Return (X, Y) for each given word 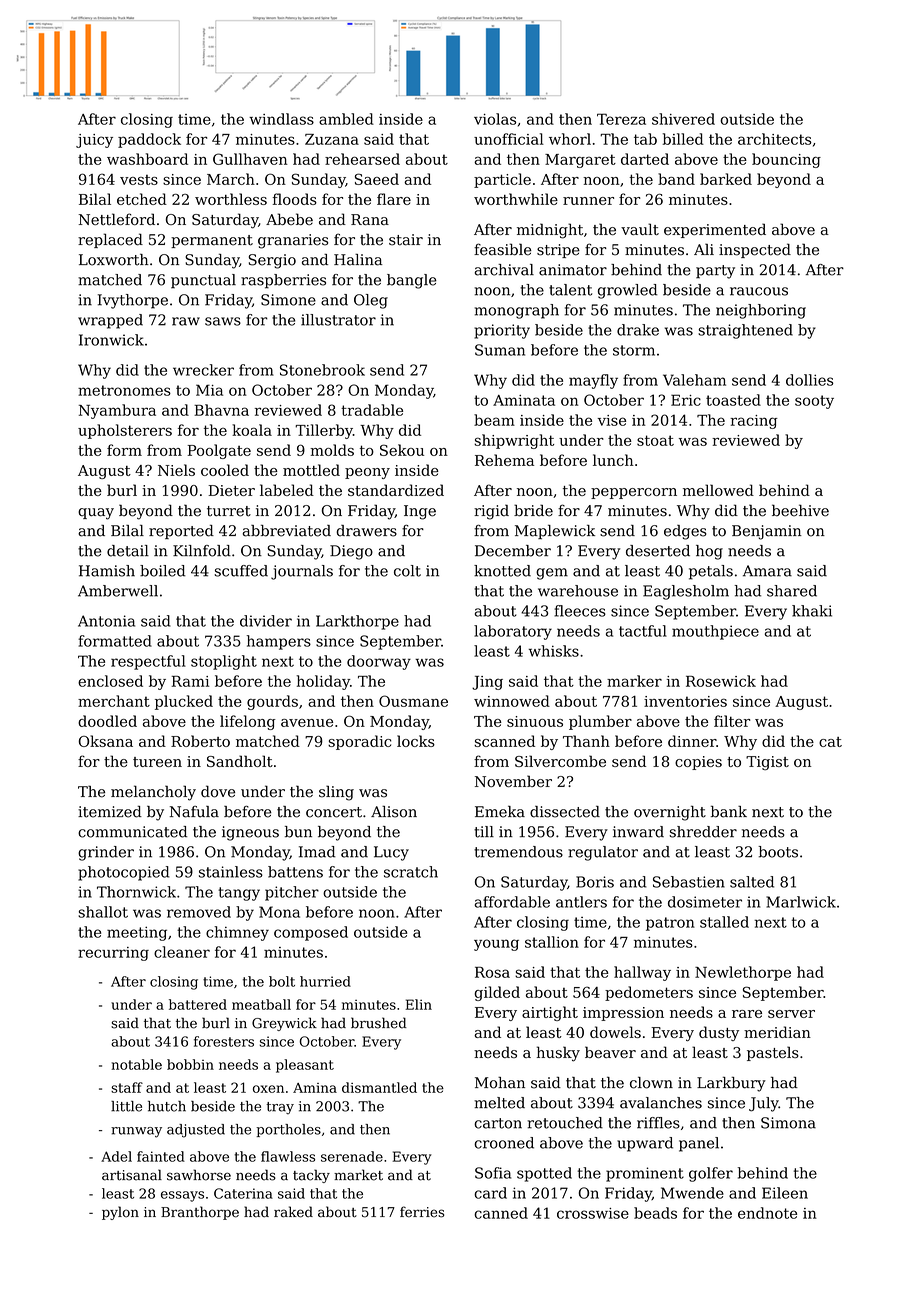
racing (754, 422)
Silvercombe (560, 761)
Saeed (377, 179)
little (126, 1106)
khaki (812, 611)
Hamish (107, 571)
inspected (755, 250)
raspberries (283, 281)
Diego (351, 552)
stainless (231, 872)
